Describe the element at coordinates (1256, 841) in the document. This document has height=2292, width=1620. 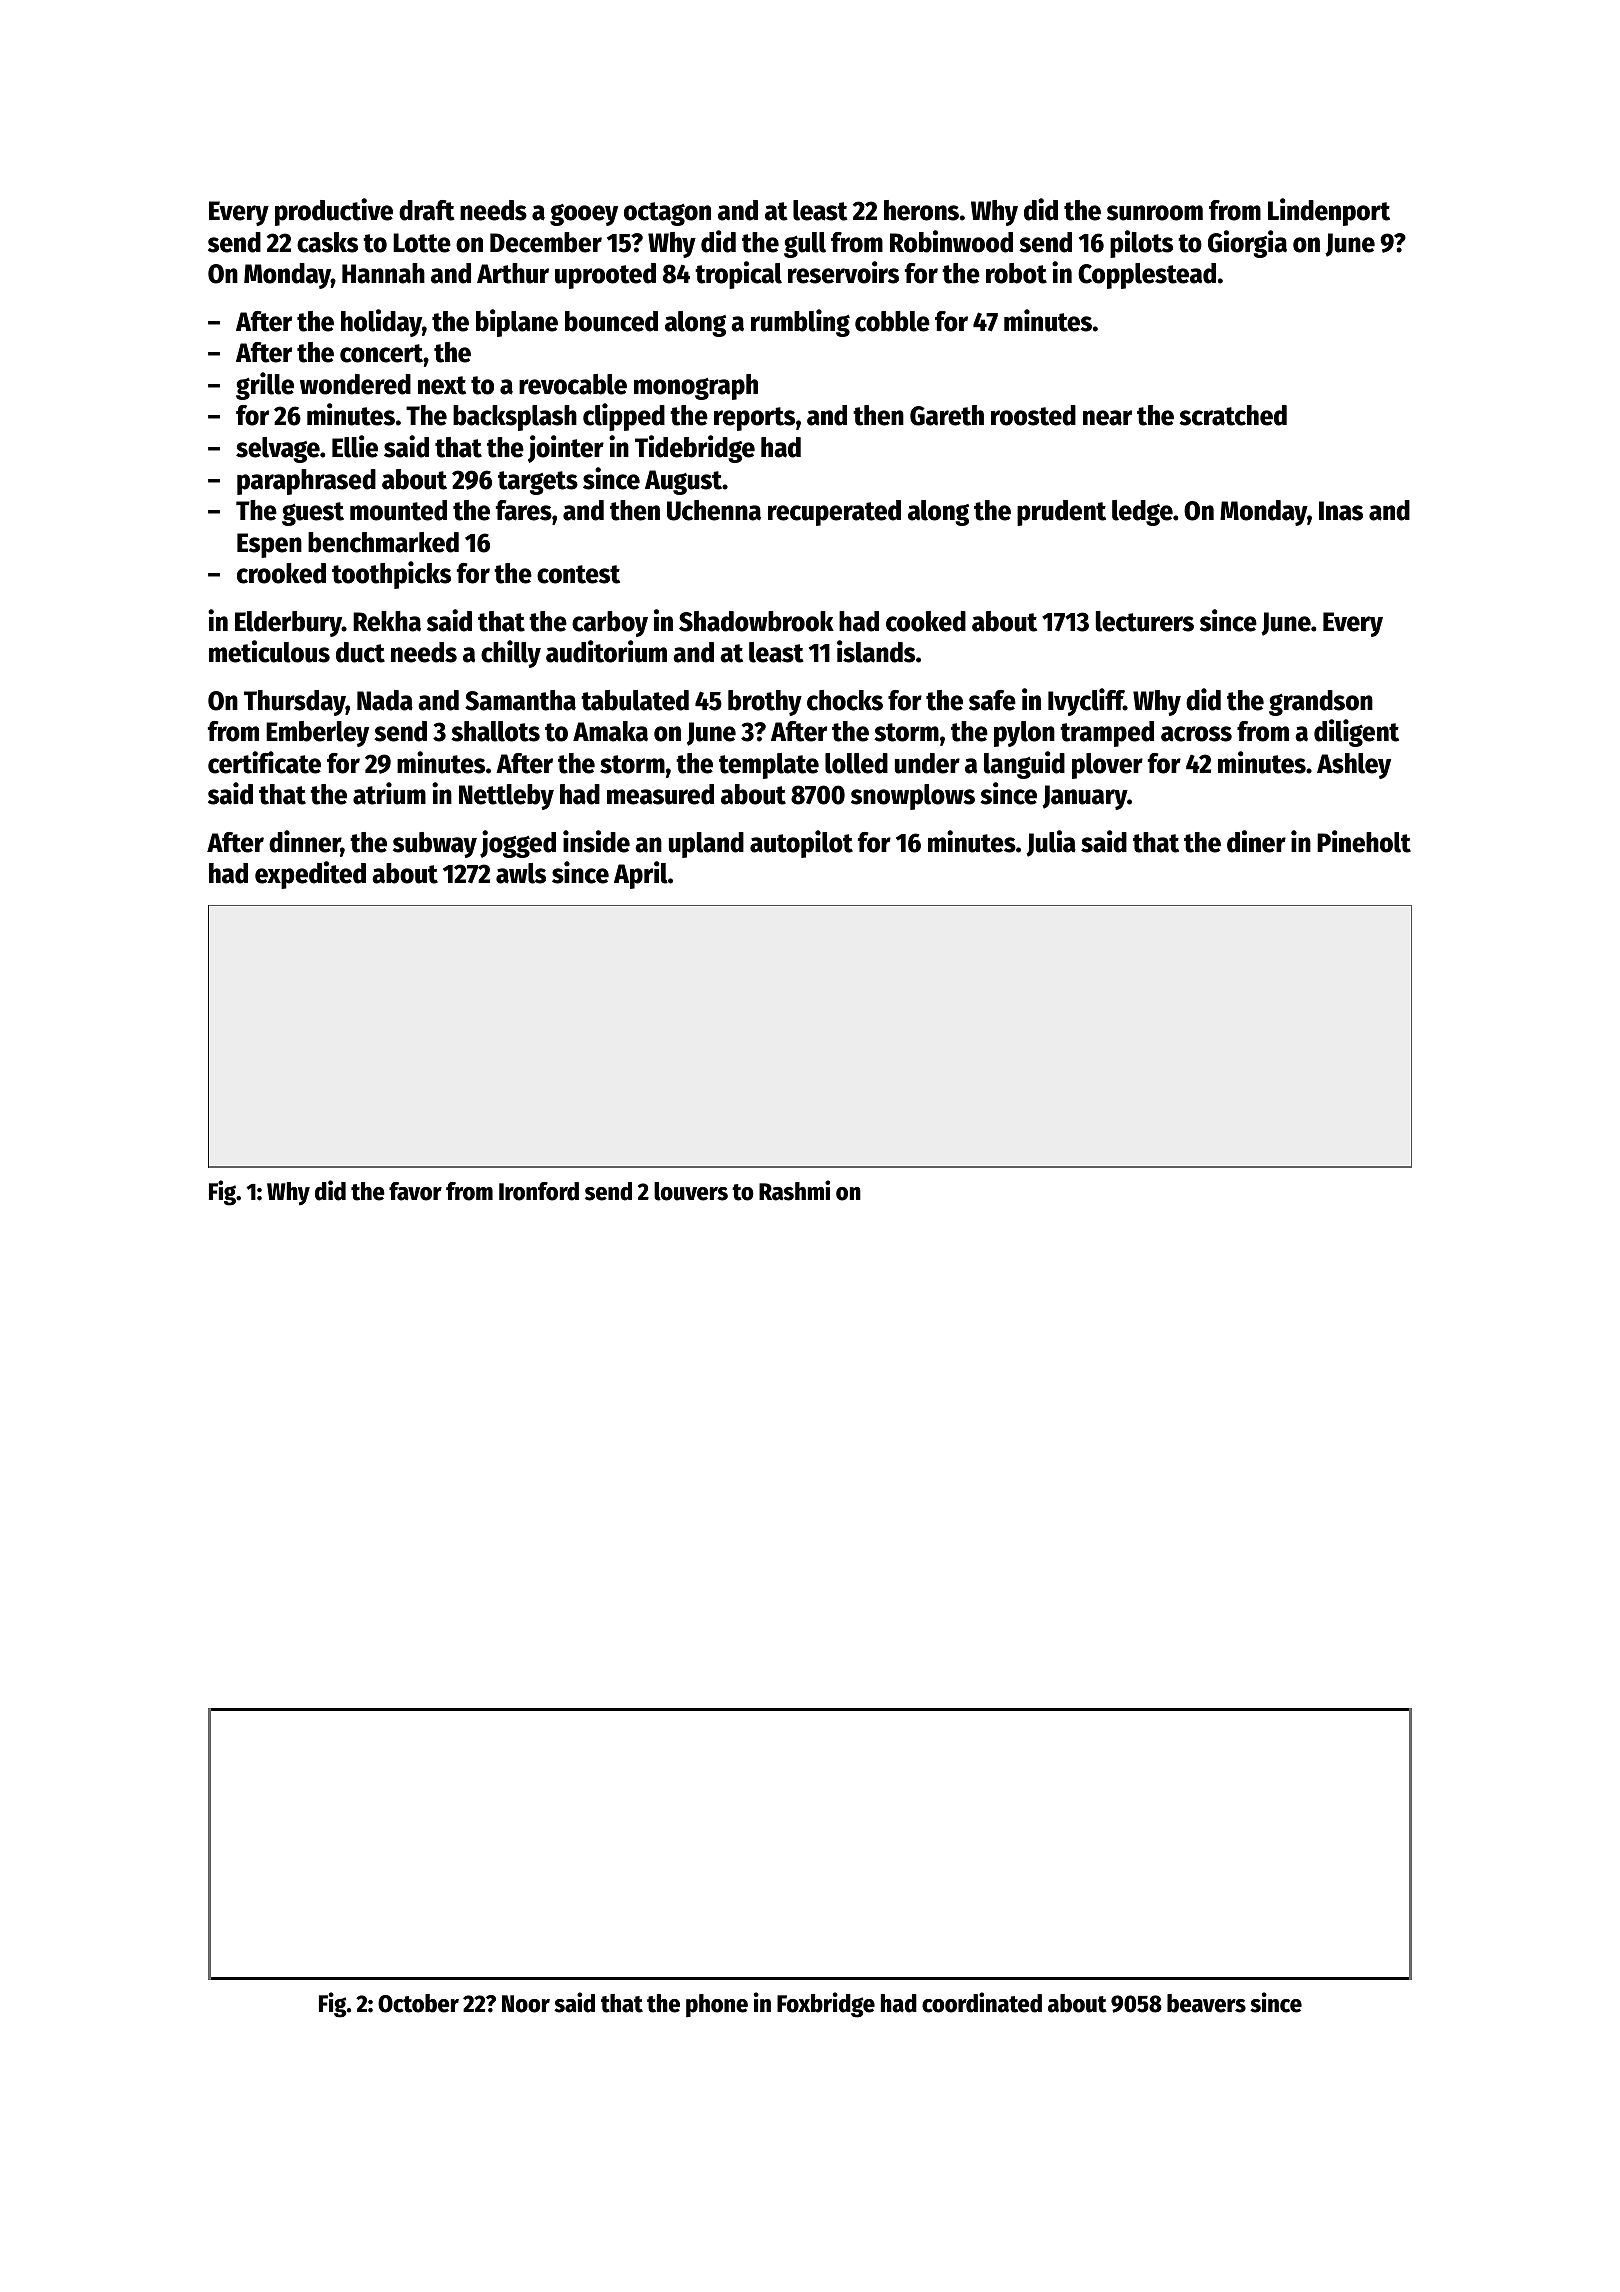
I see `diner` at that location.
